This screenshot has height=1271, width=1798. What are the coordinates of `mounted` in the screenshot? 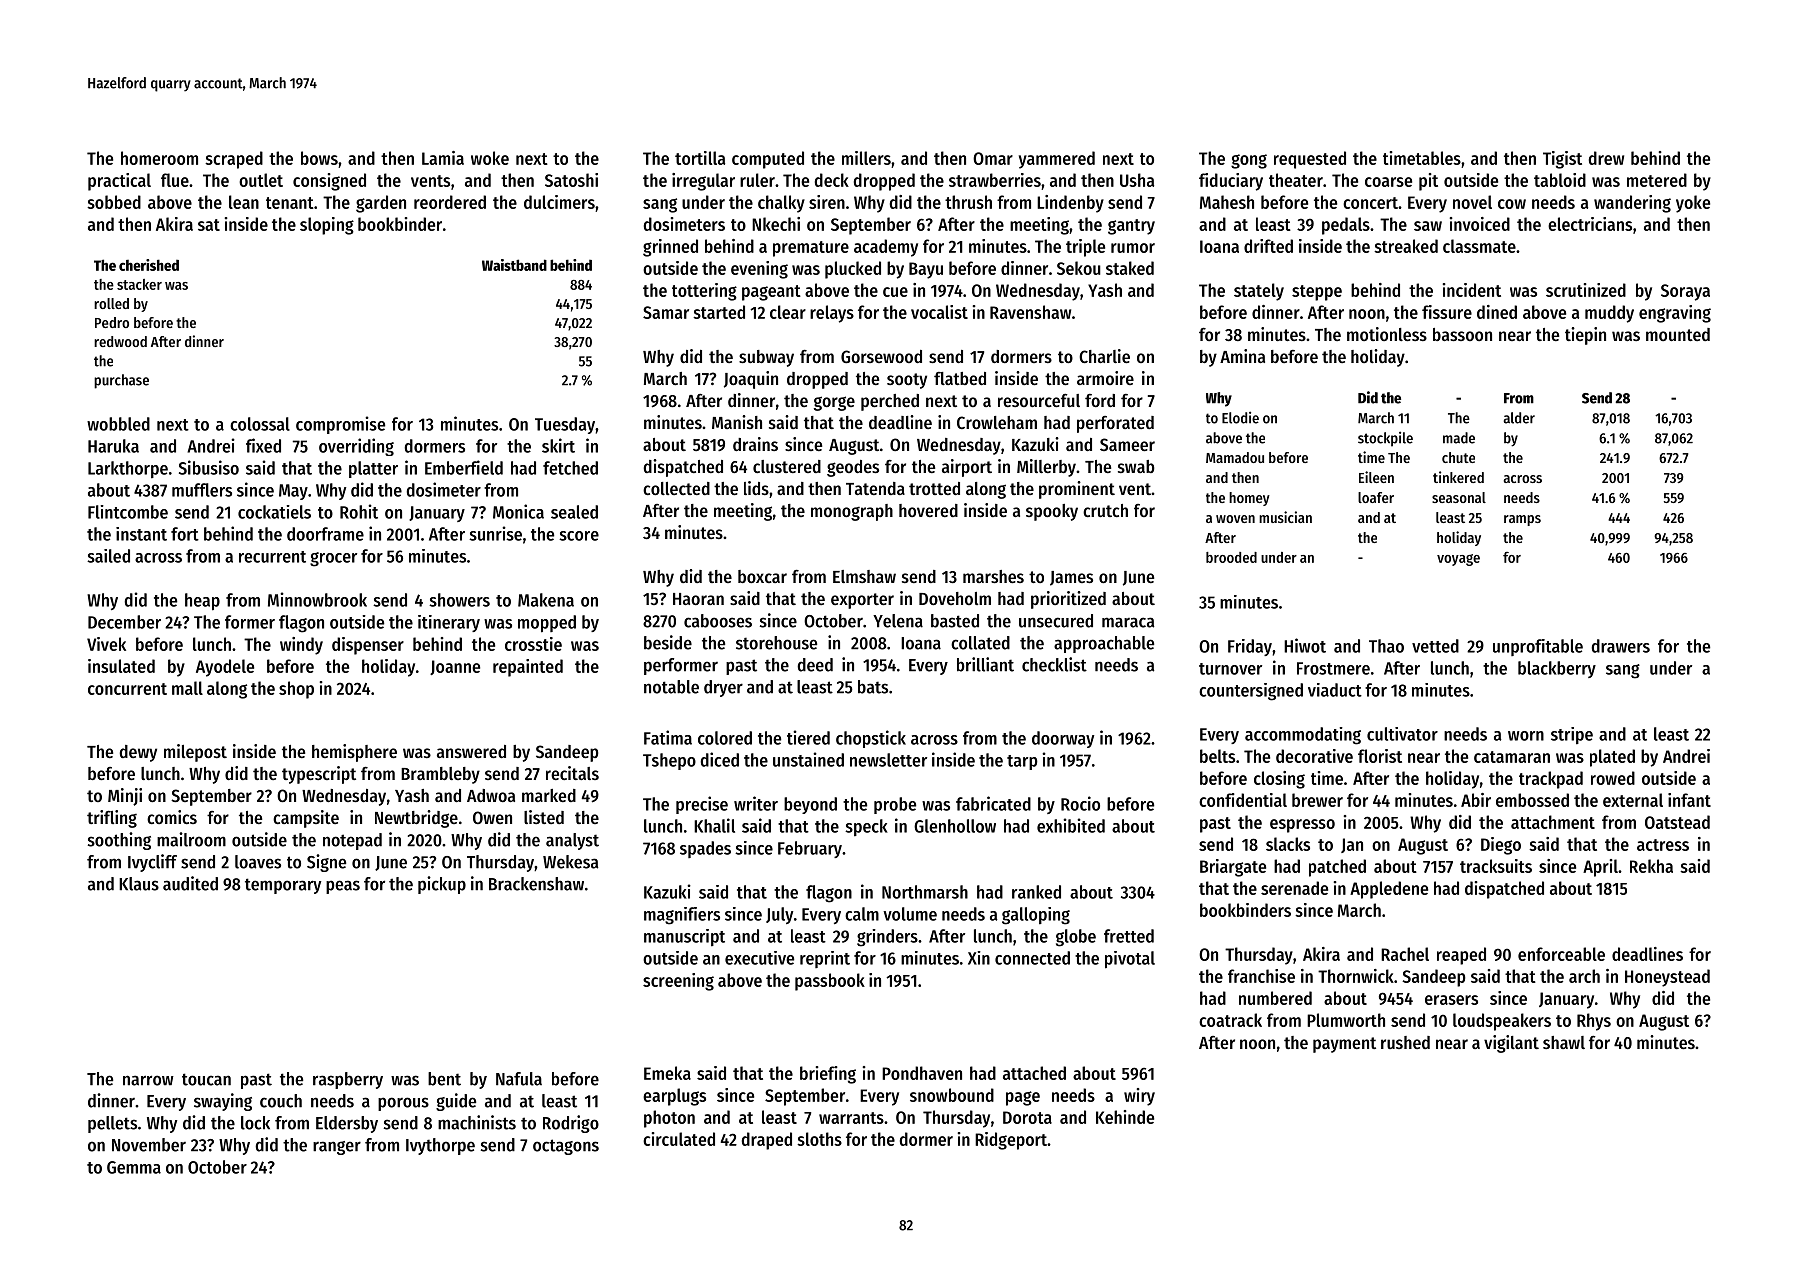 It's located at (1678, 334).
